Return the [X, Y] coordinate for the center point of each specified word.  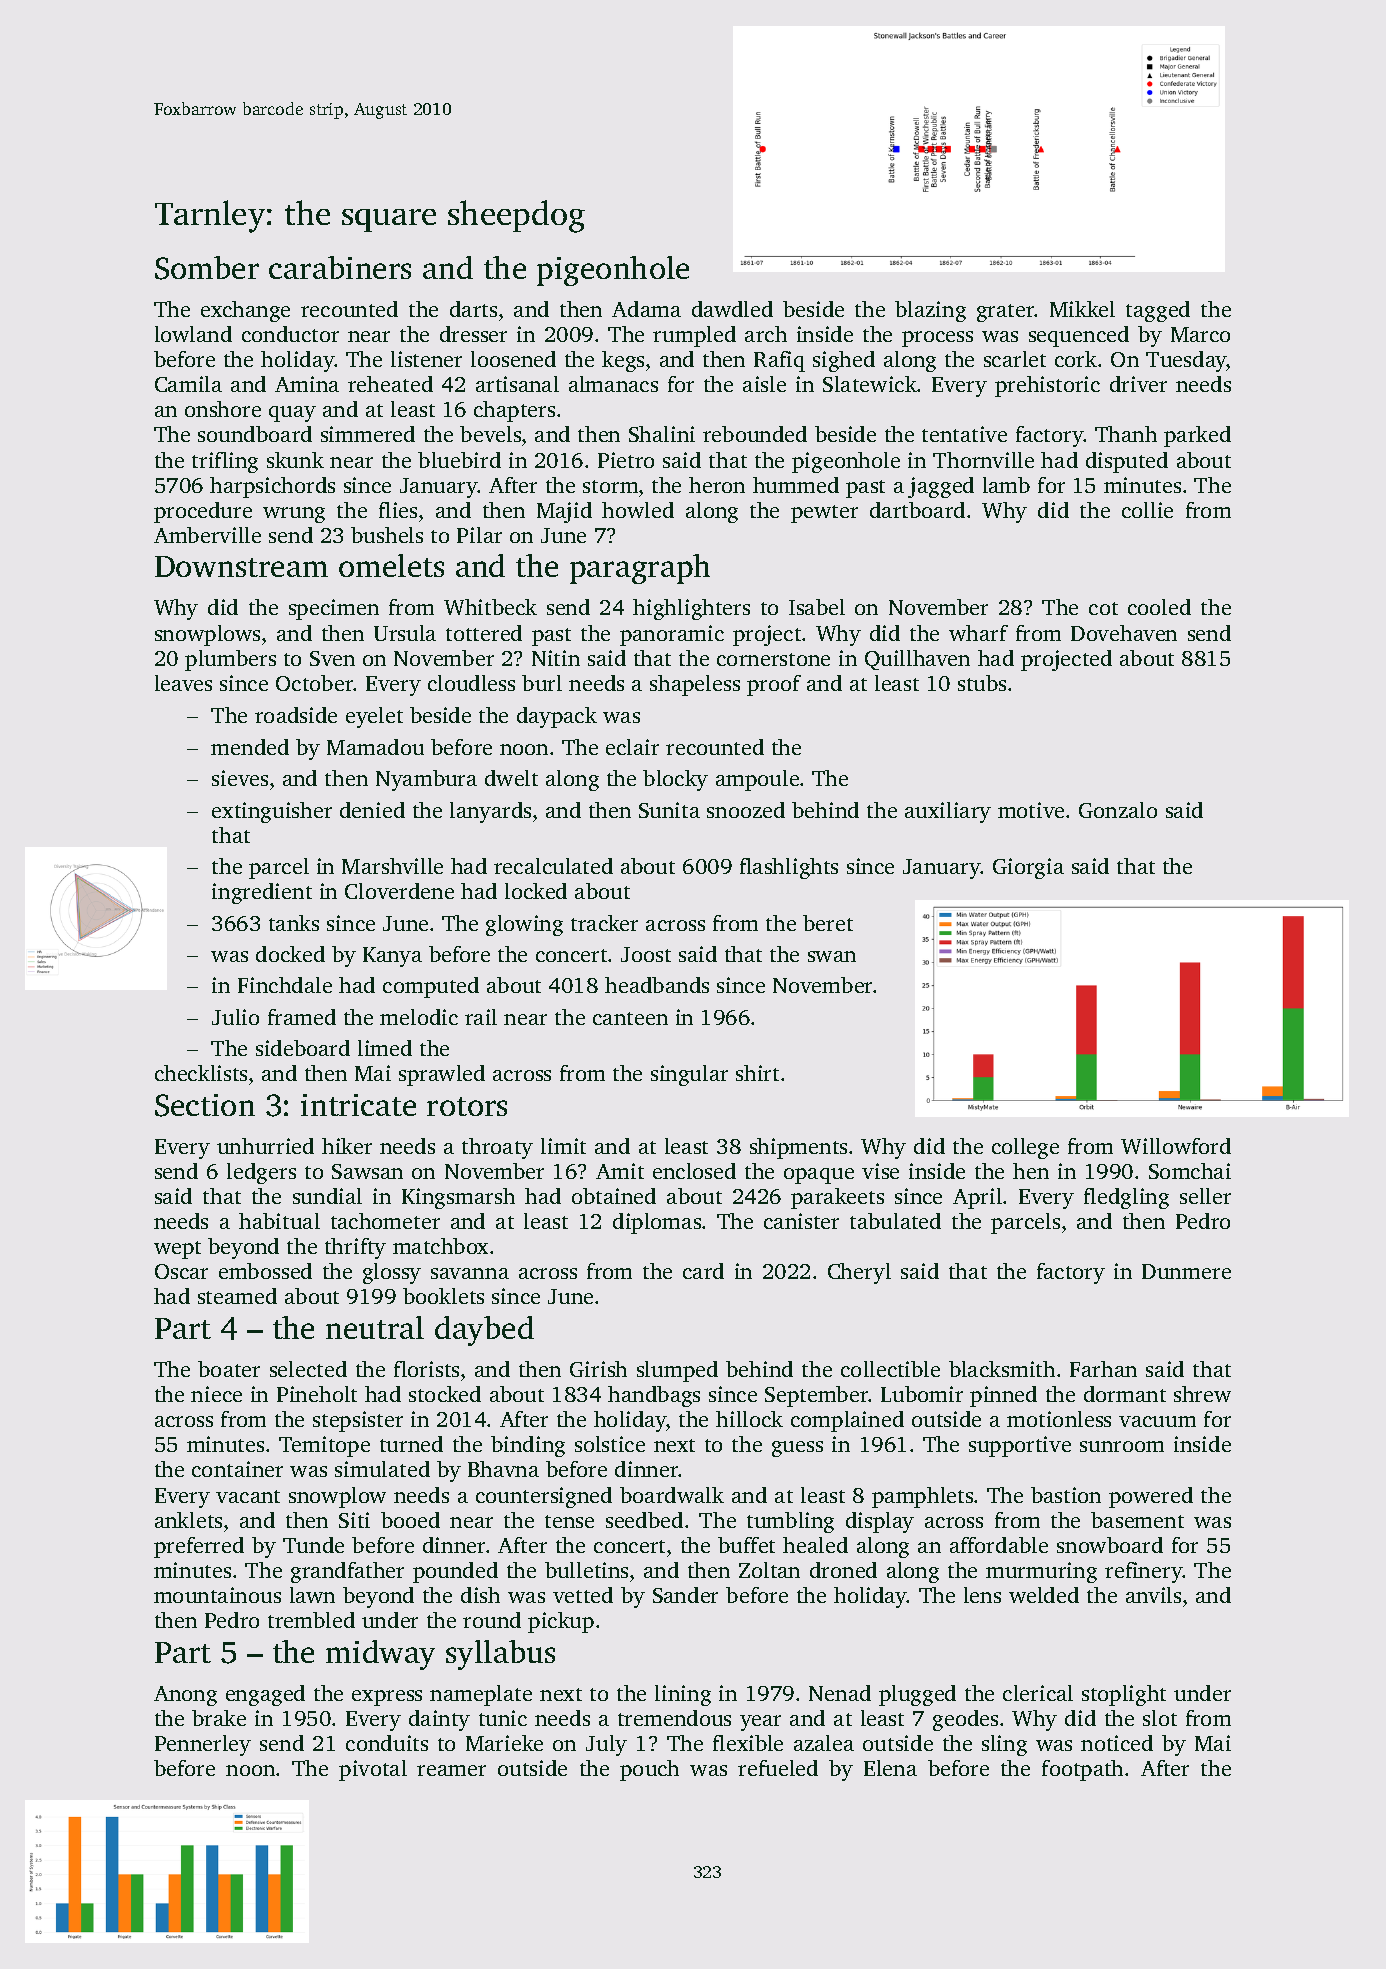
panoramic [672, 635]
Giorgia [1028, 868]
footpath [1082, 1770]
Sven [332, 658]
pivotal [373, 1770]
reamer [451, 1770]
